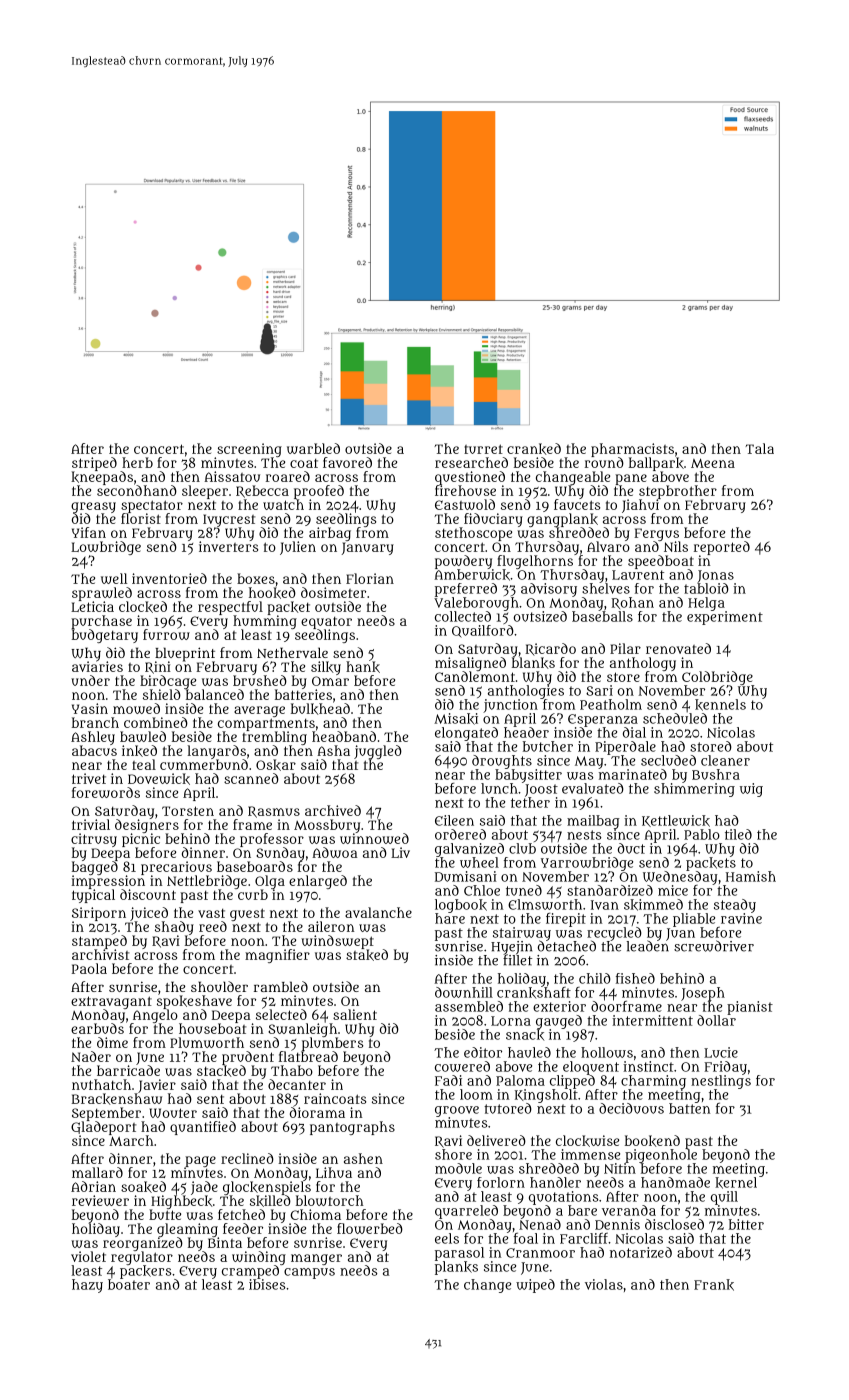 This screenshot has width=849, height=1400. Describe the element at coordinates (297, 1084) in the screenshot. I see `decanter` at that location.
